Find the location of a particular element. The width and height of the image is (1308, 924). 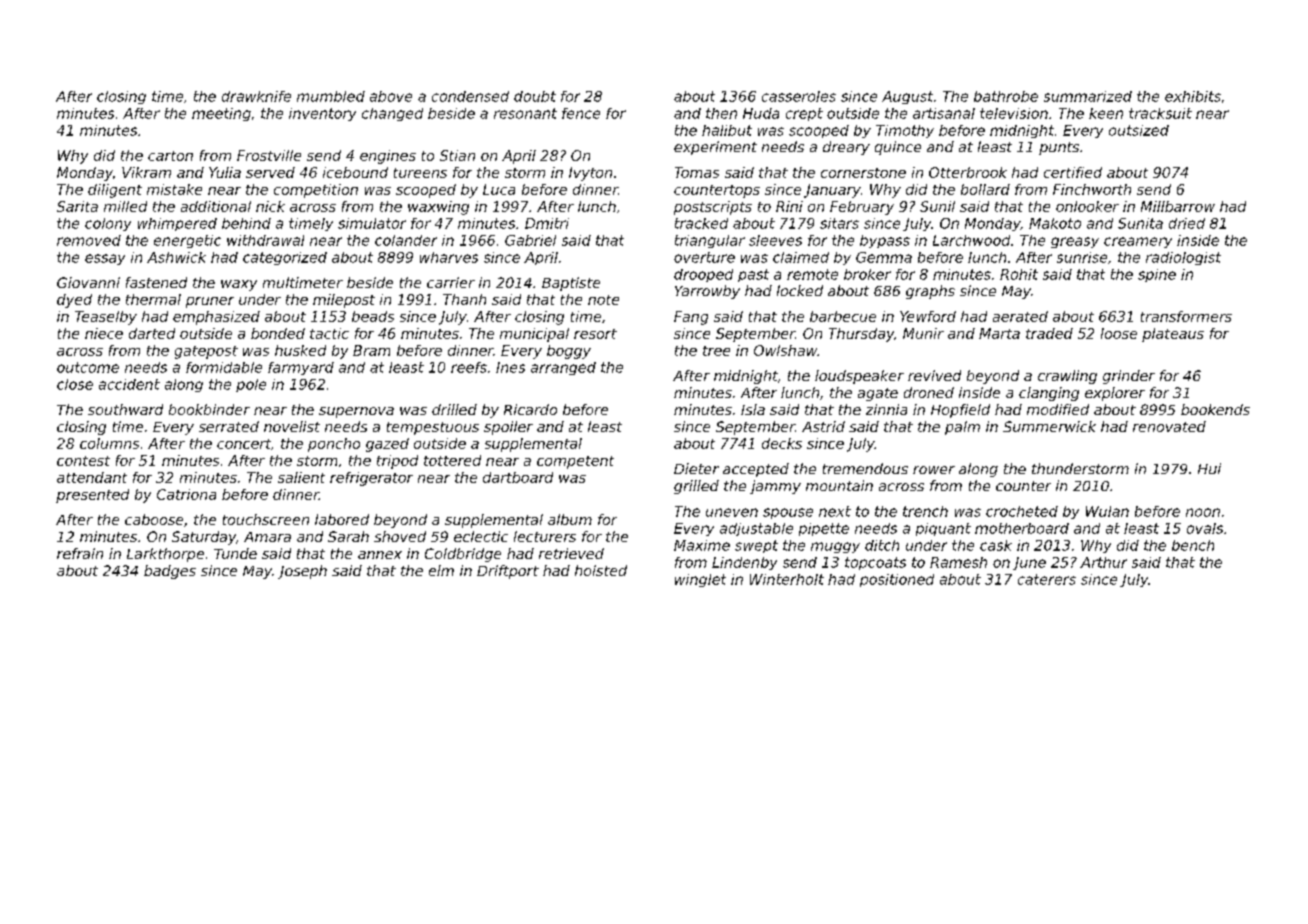

winglet is located at coordinates (700, 580).
